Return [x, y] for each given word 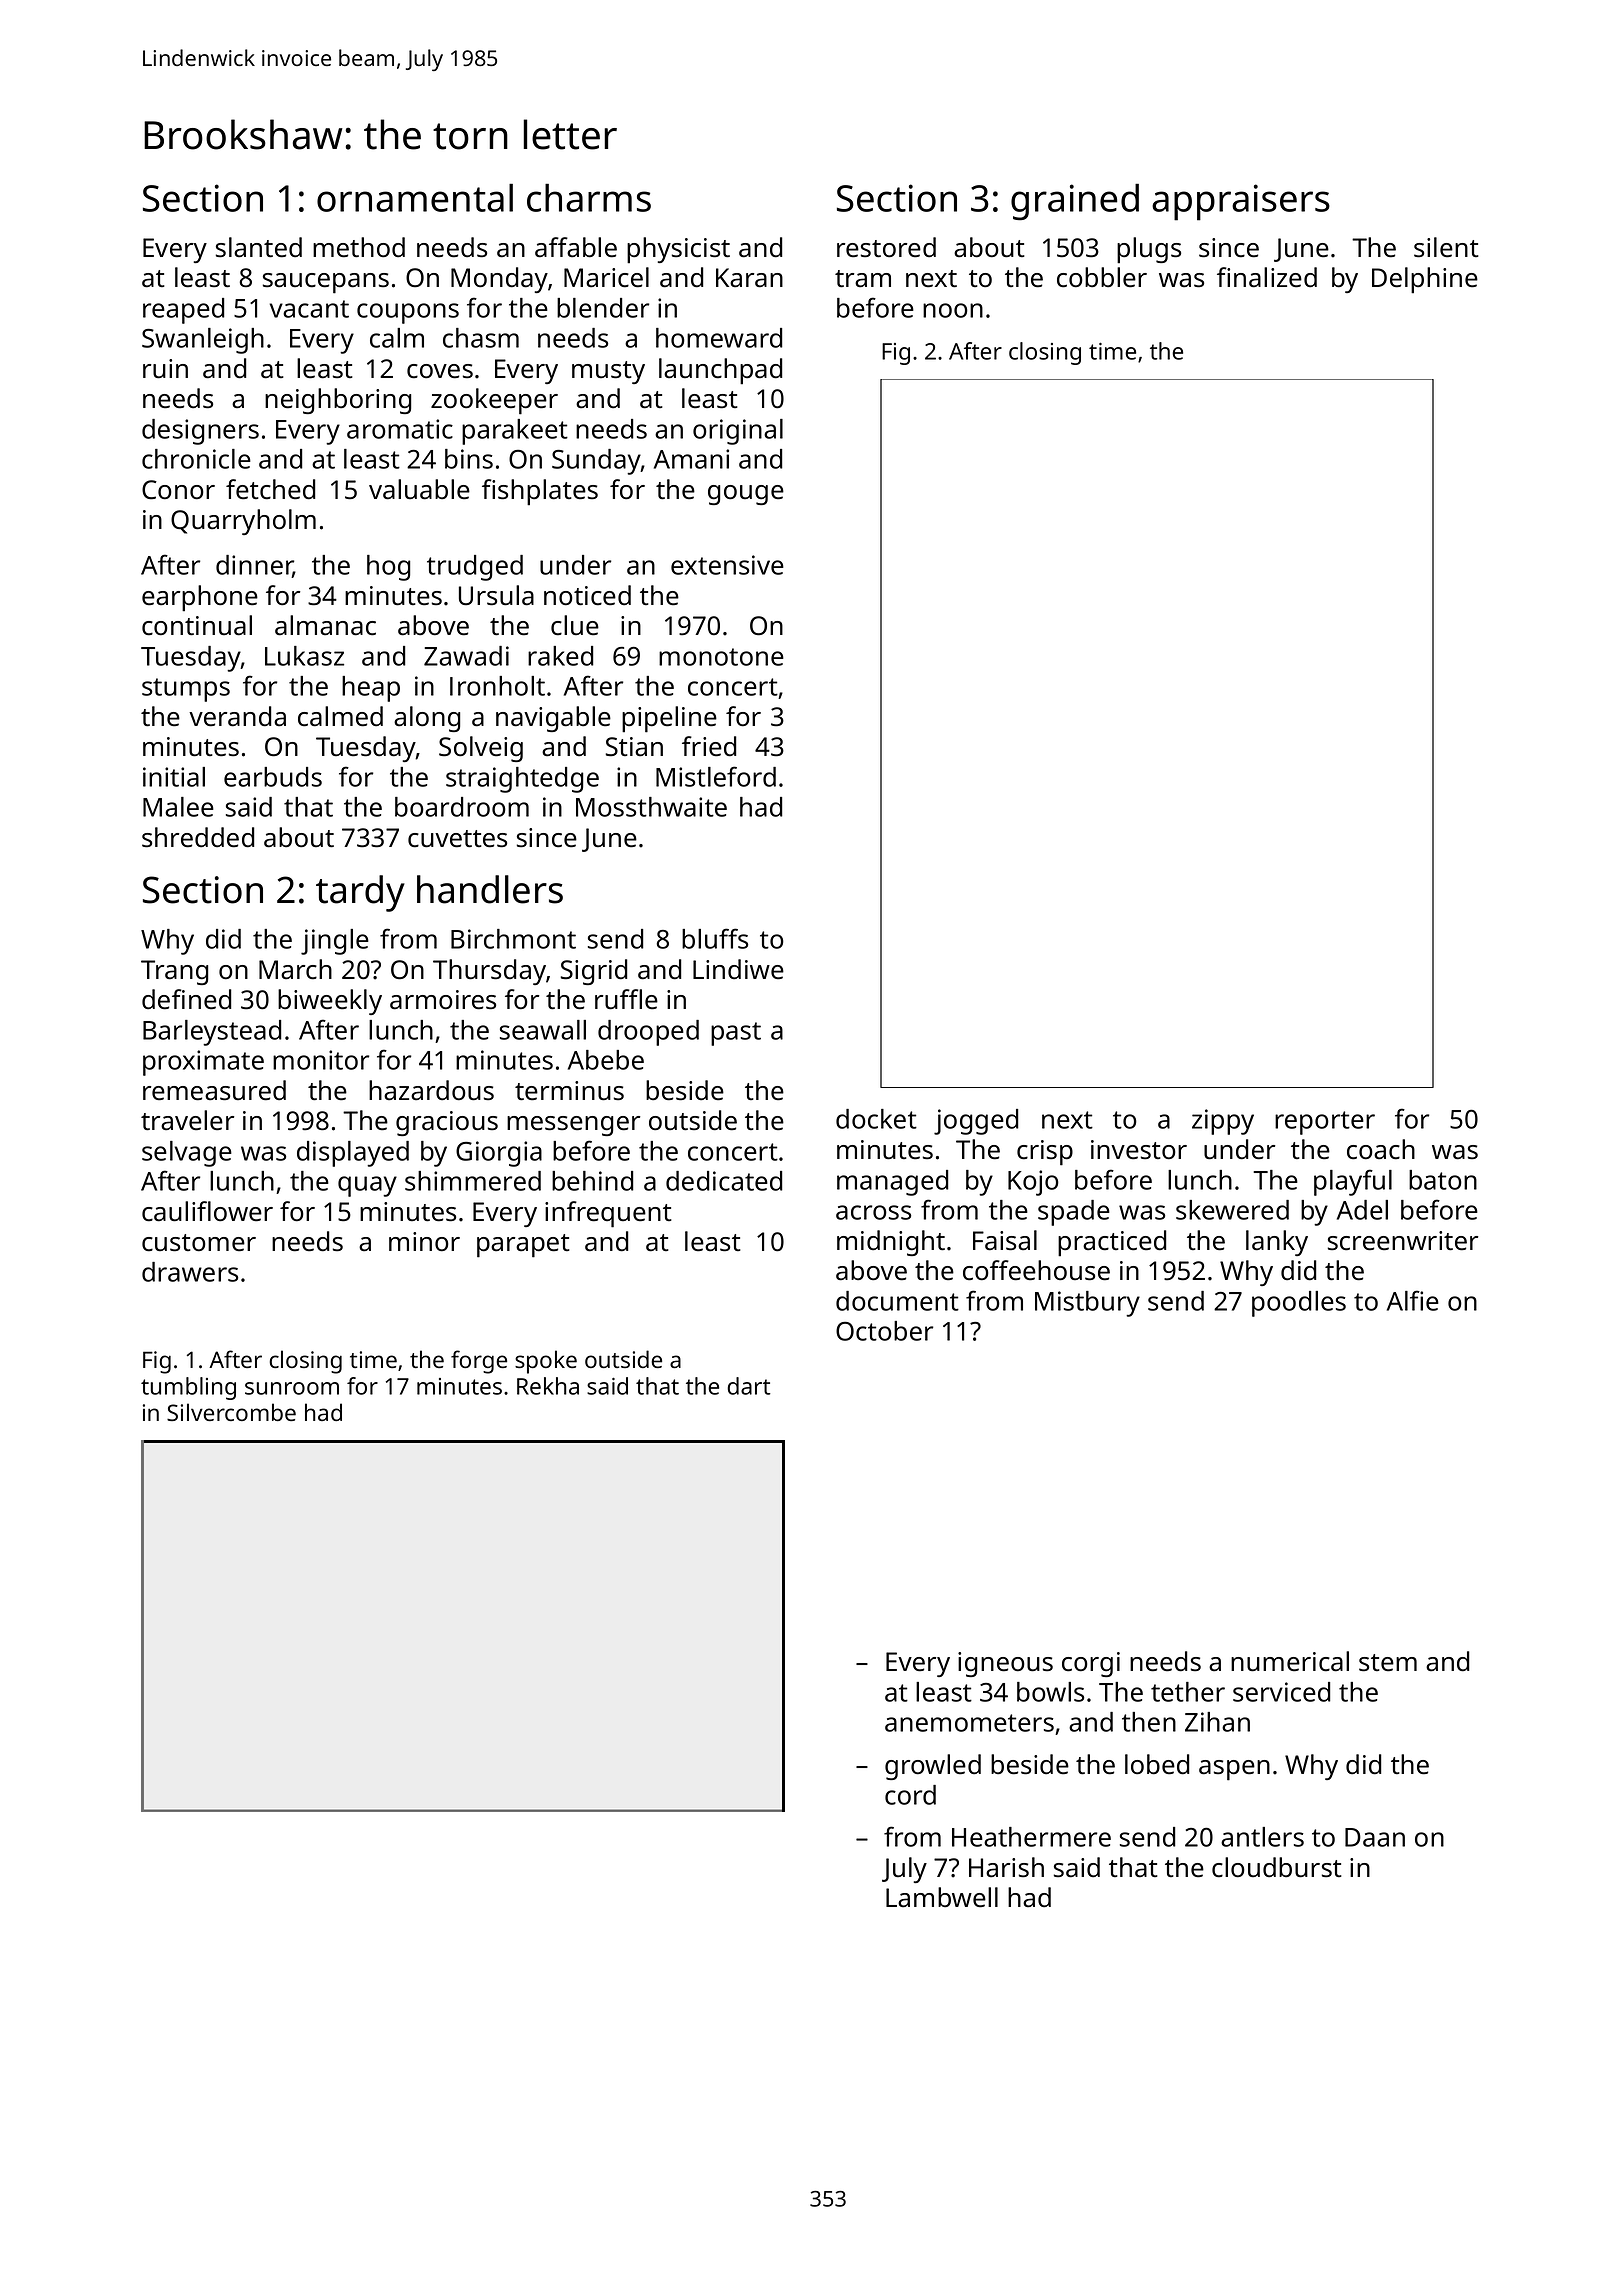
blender [603, 308]
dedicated [724, 1181]
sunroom [292, 1388]
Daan [1375, 1837]
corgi [1091, 1664]
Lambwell [942, 1897]
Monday [499, 280]
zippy [1223, 1122]
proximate [203, 1063]
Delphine [1425, 280]
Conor [178, 490]
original [738, 432]
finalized [1267, 277]
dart [749, 1386]
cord [910, 1795]
